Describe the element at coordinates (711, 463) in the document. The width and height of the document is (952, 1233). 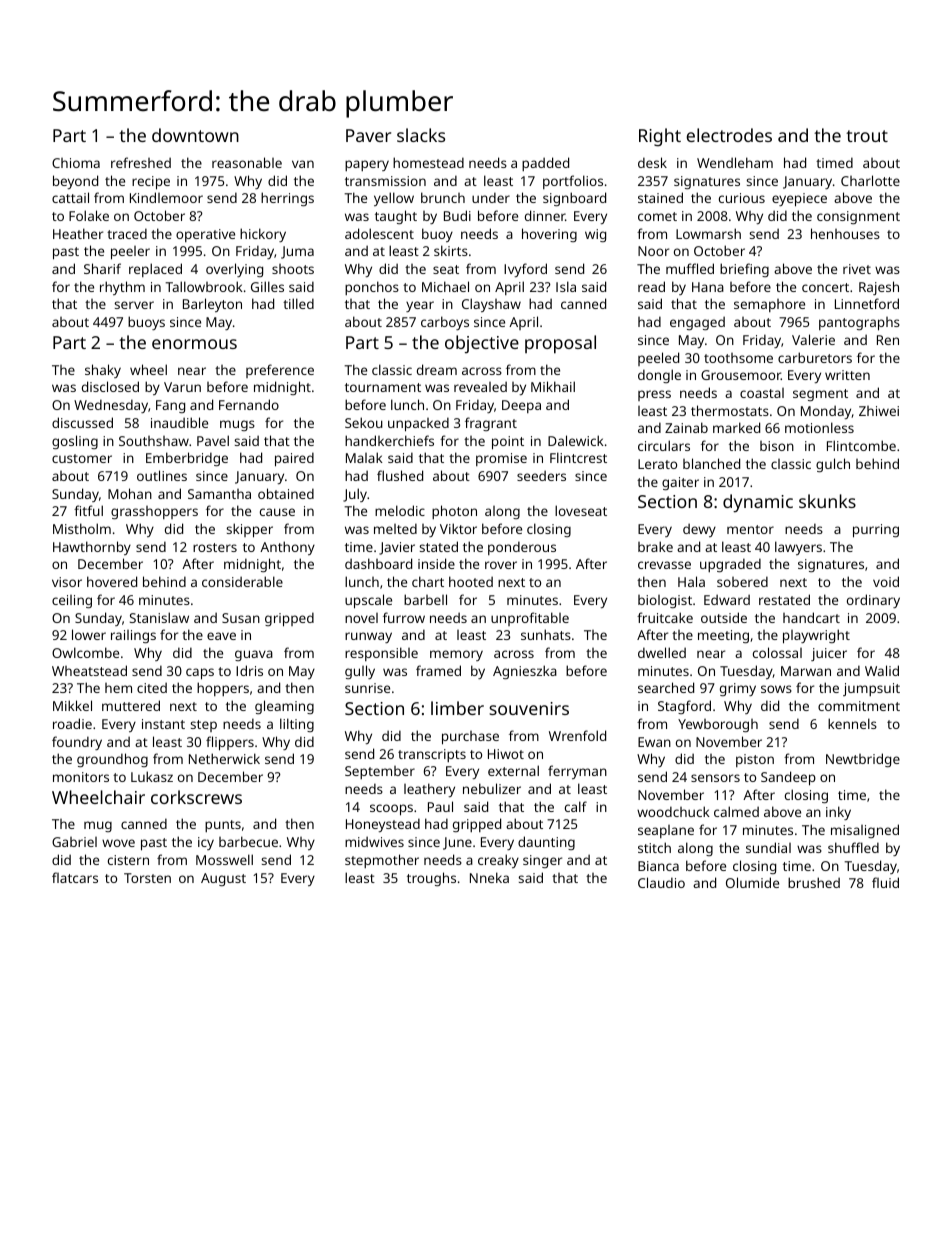
I see `blanched` at that location.
